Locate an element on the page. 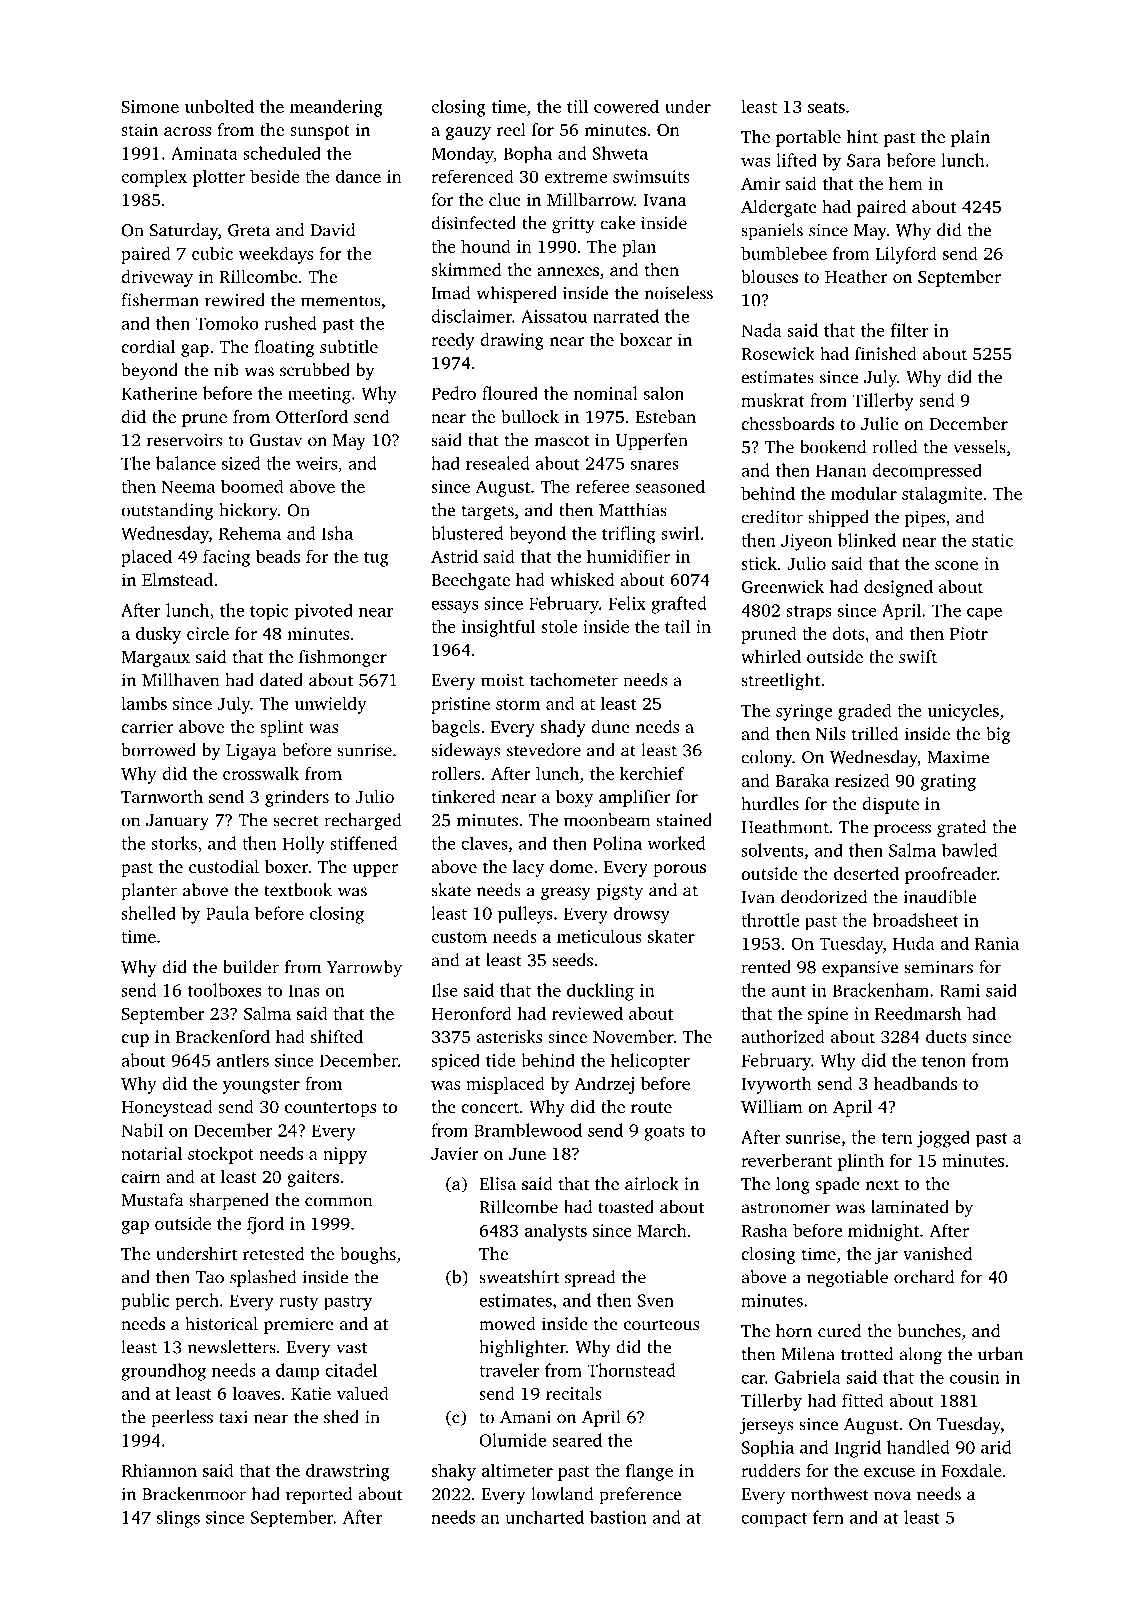 This image has width=1145, height=1620. complex is located at coordinates (154, 178).
